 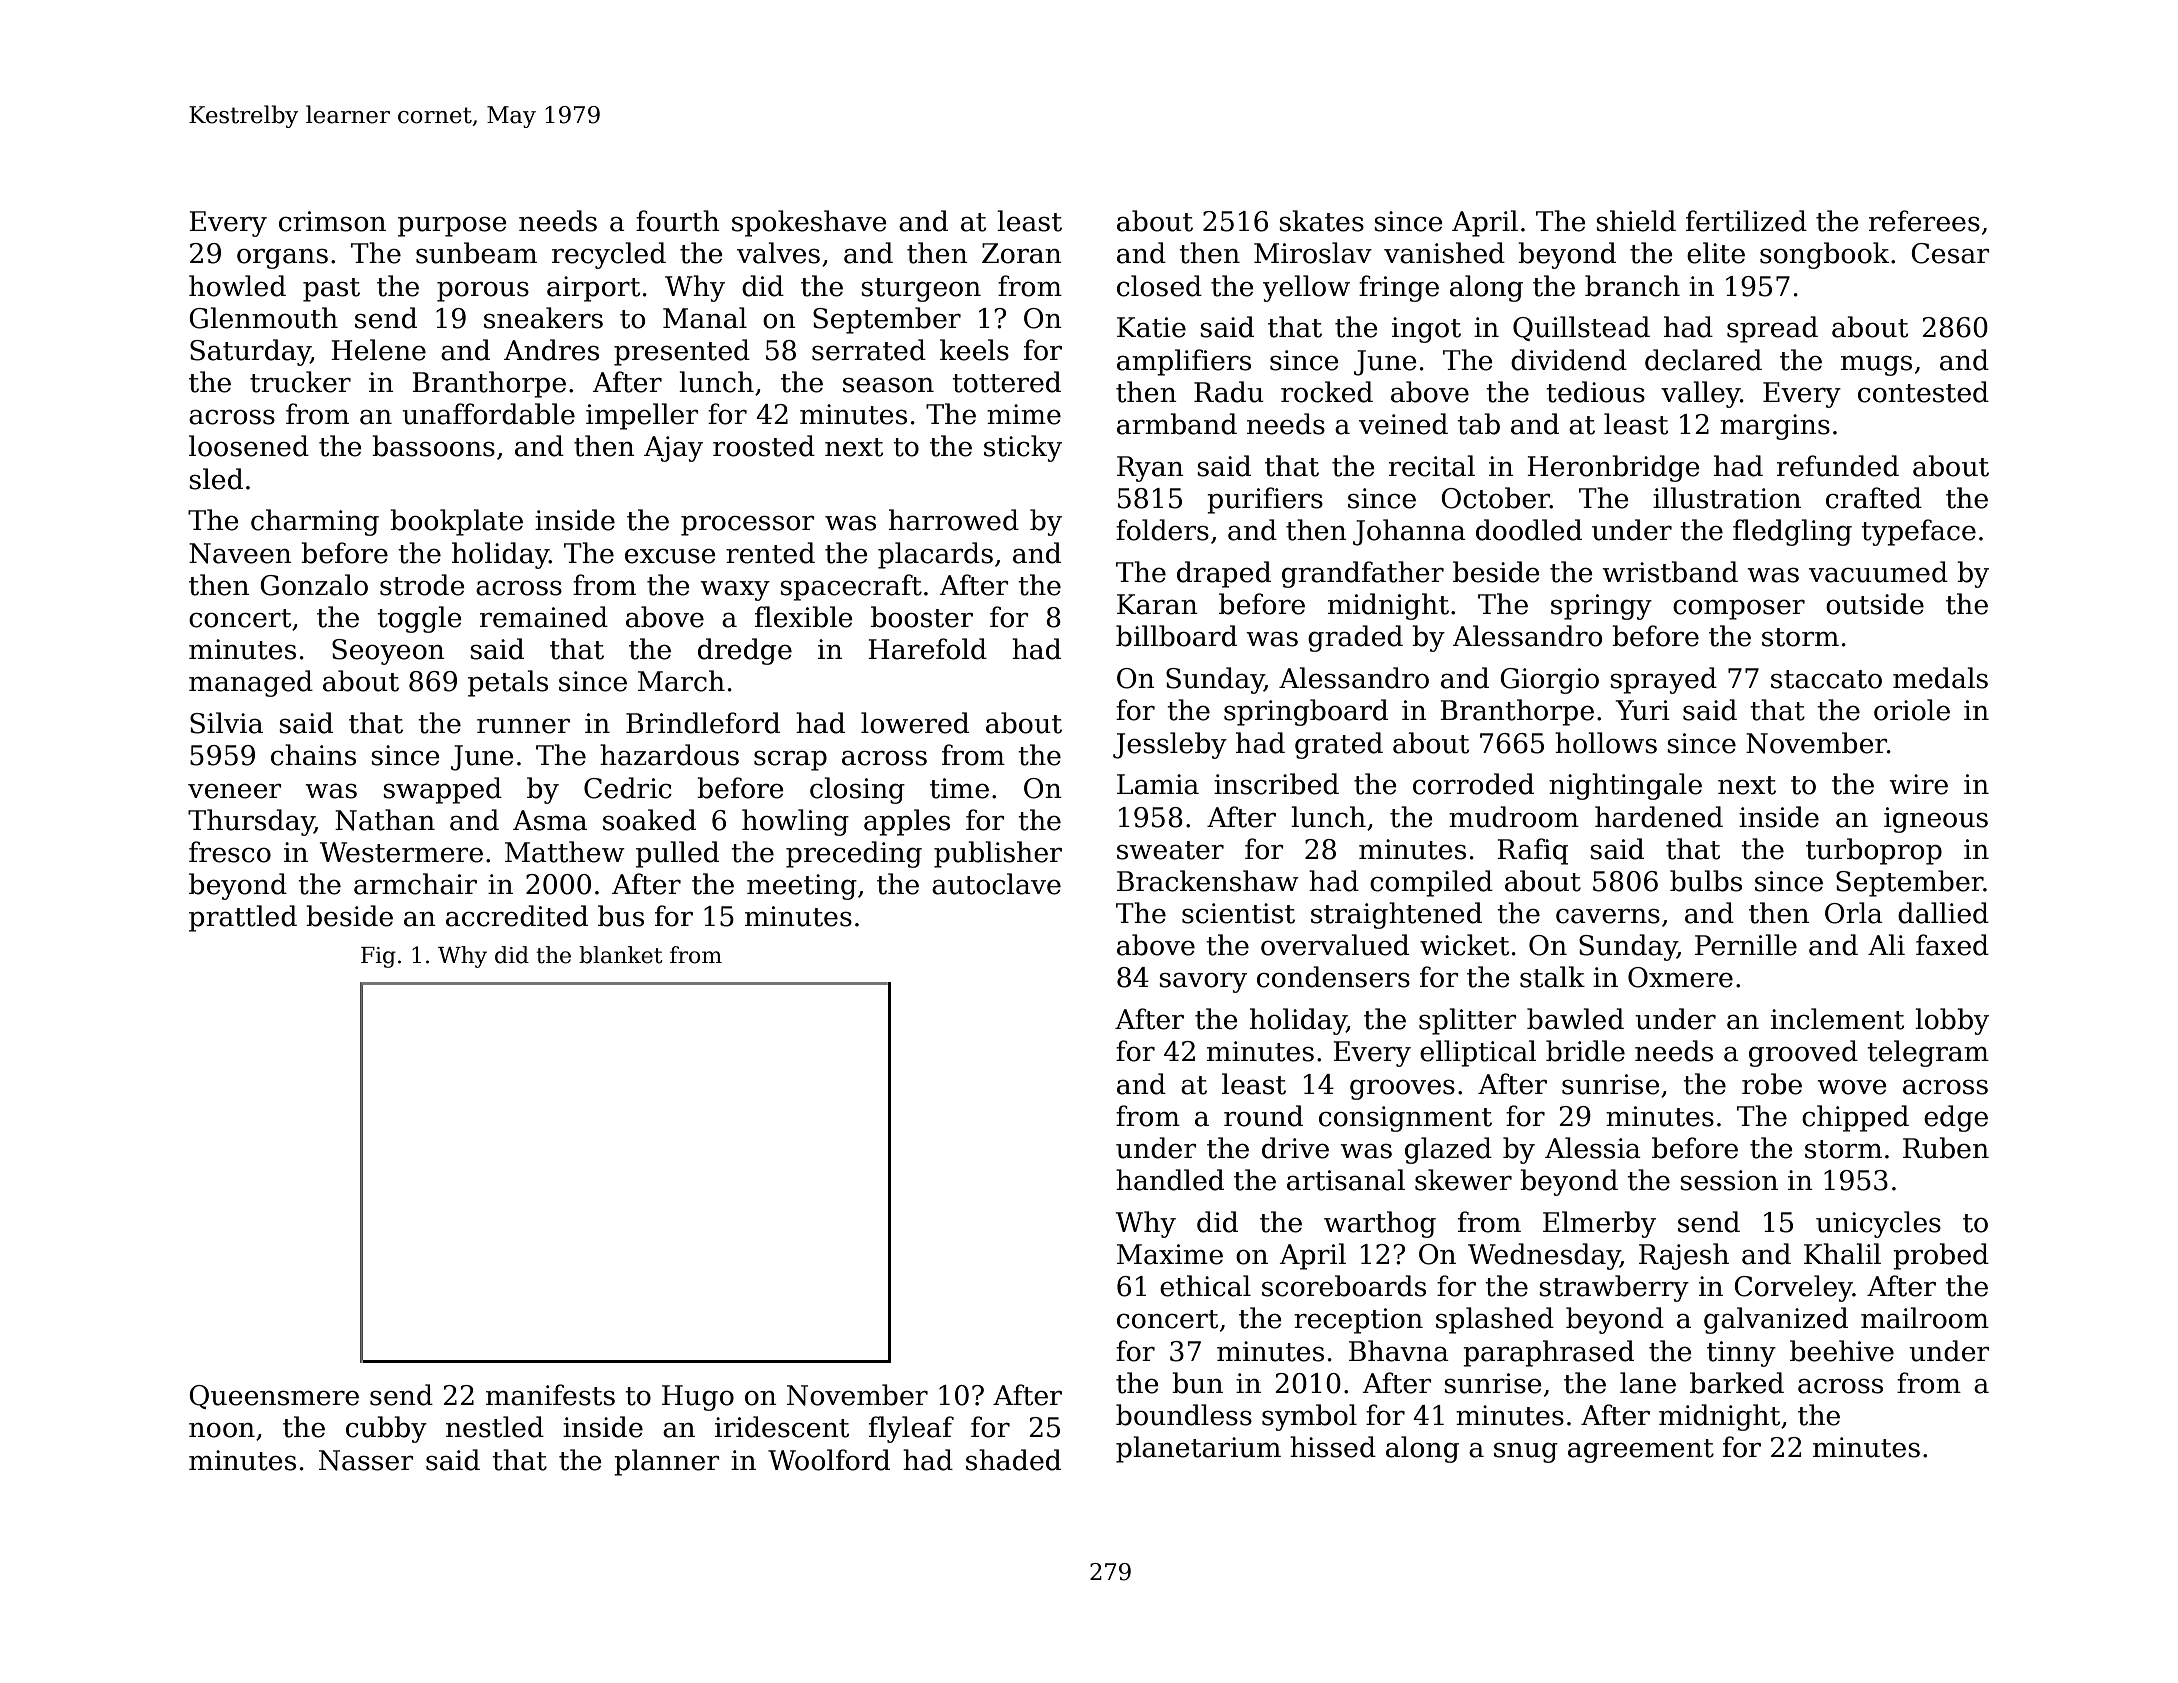 I want to click on hissed, so click(x=1333, y=1447).
